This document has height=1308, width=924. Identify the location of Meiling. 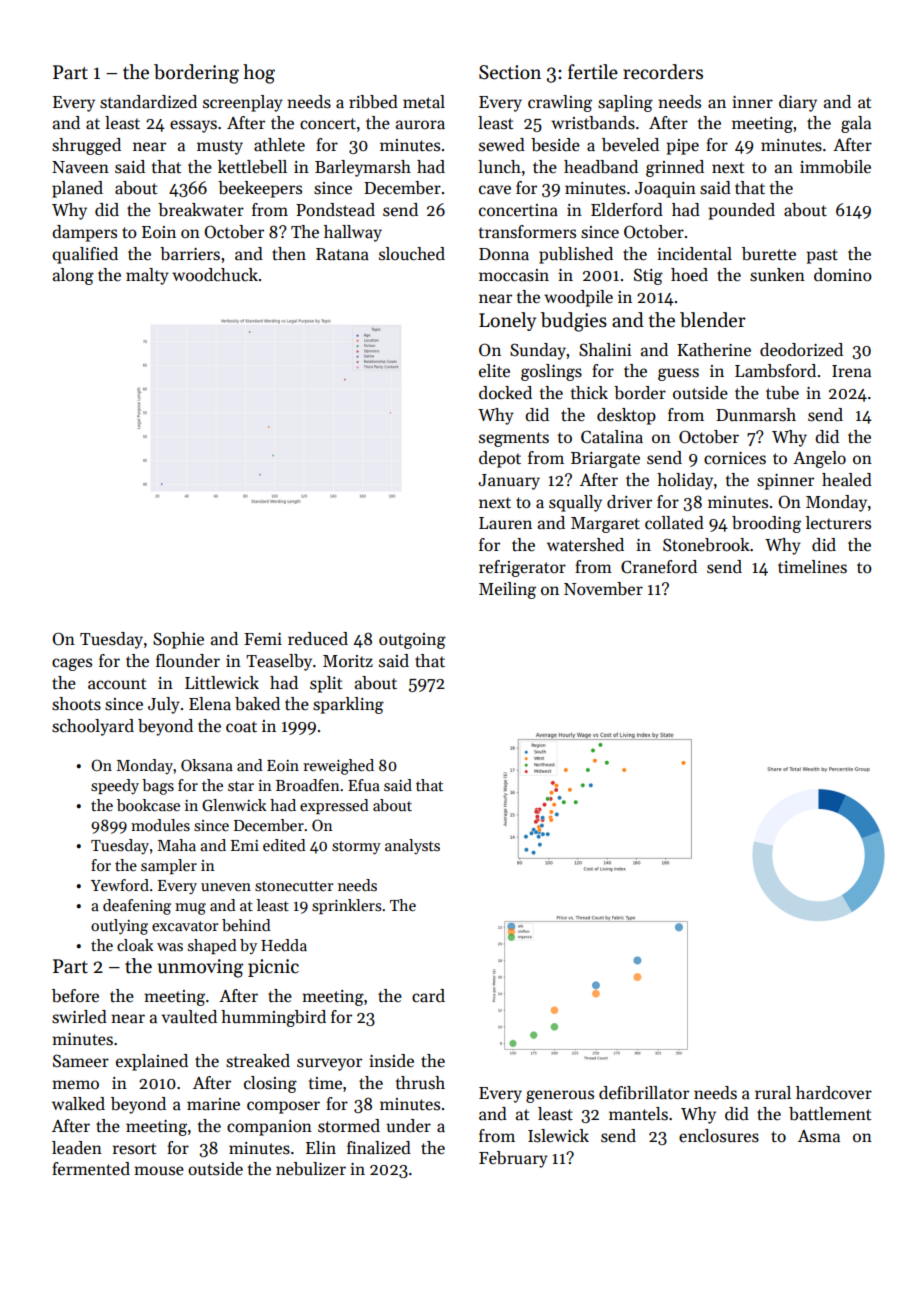
(507, 590).
